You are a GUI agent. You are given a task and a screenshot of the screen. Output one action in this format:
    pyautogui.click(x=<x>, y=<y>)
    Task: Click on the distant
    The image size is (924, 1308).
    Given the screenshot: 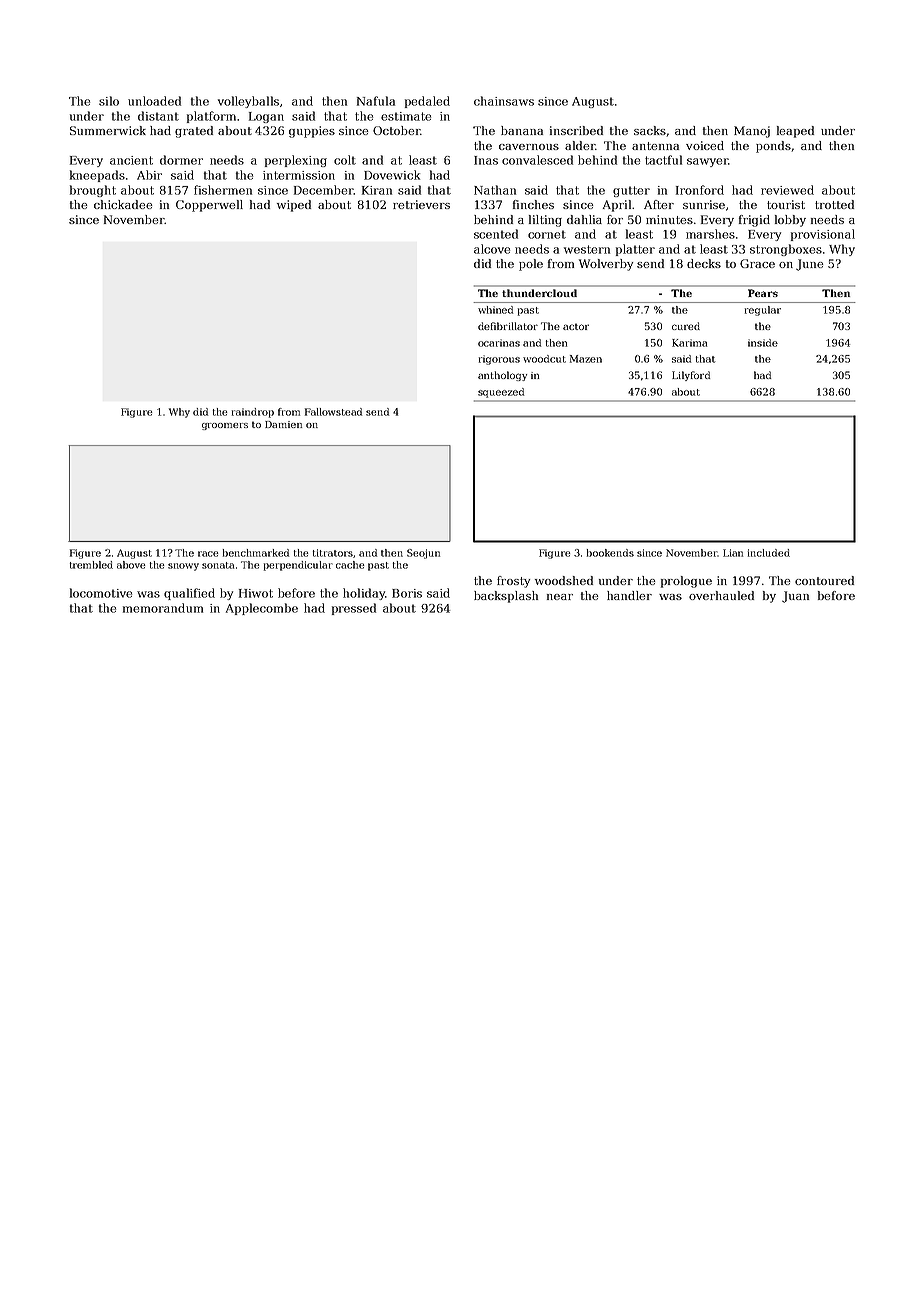 What is the action you would take?
    pyautogui.click(x=158, y=116)
